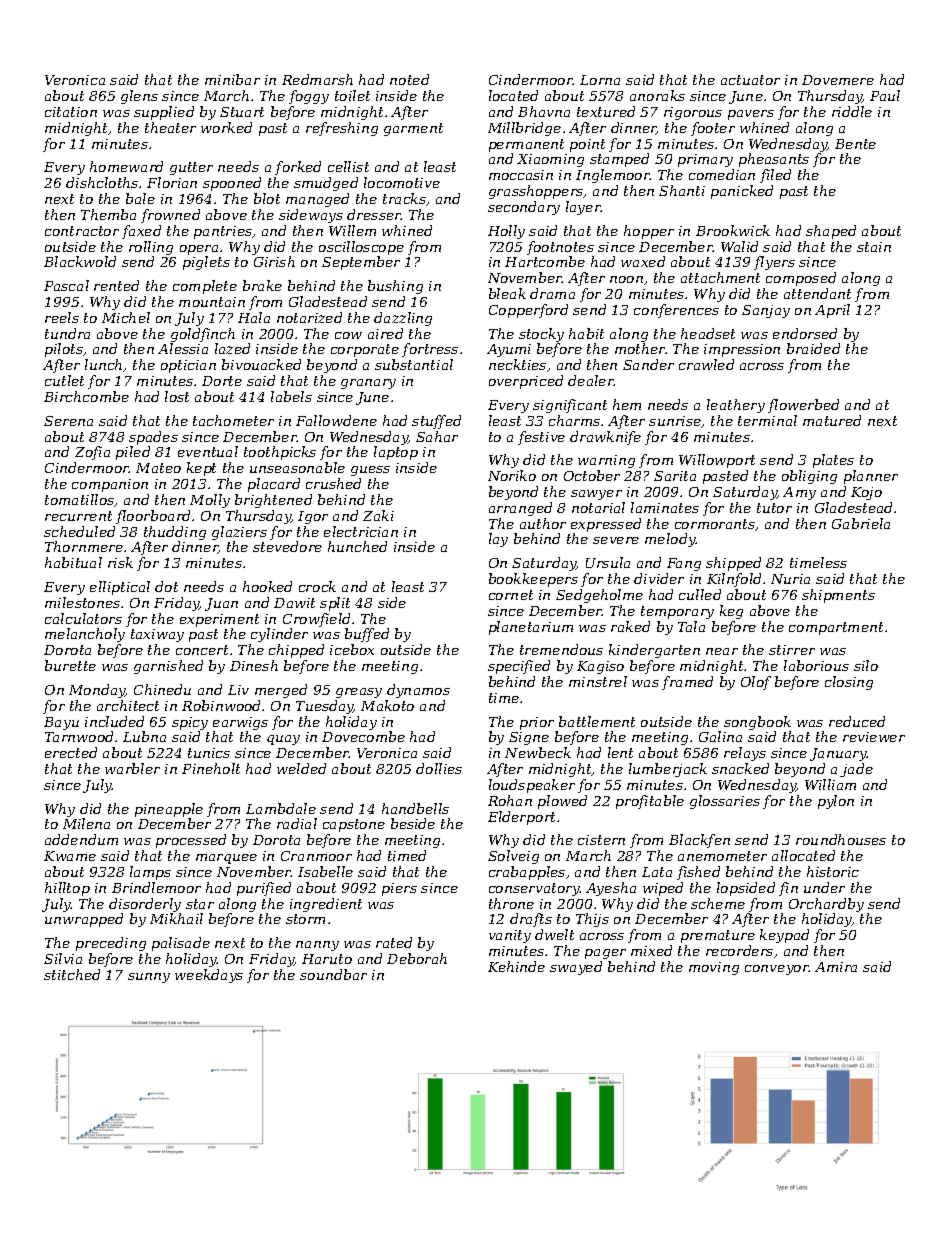  Describe the element at coordinates (158, 468) in the page. I see `Mateo` at that location.
